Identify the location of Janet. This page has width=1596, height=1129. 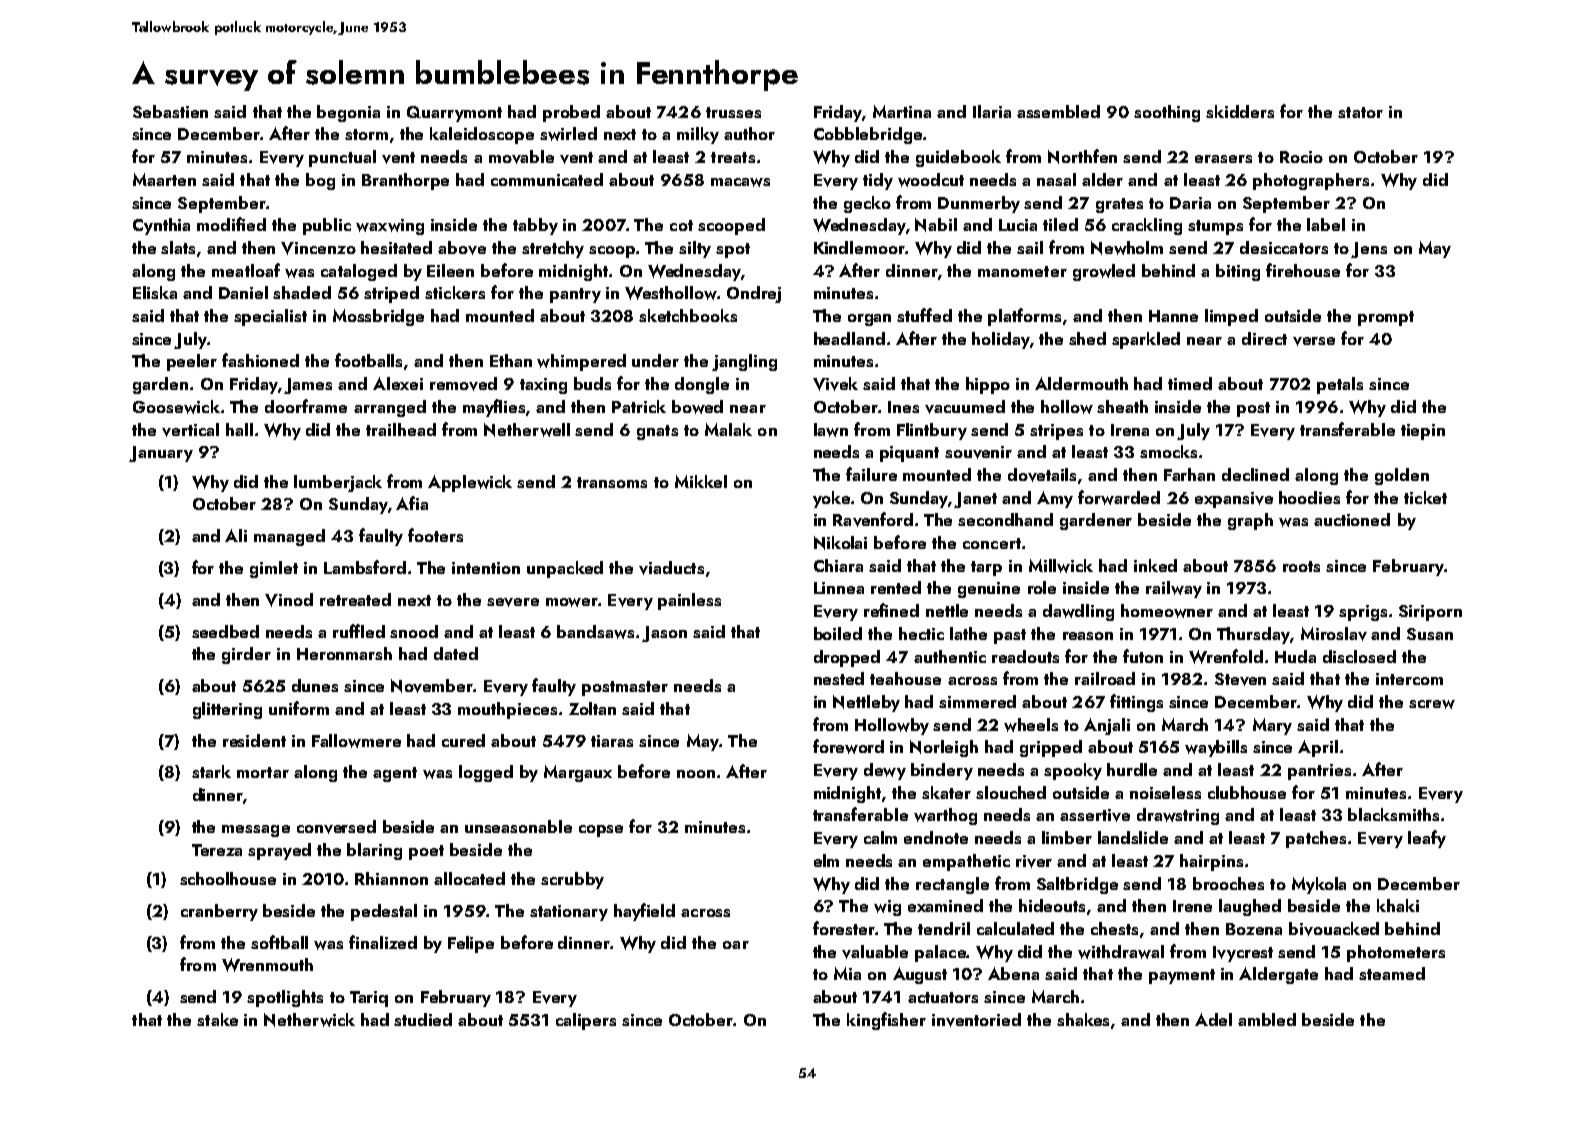
(975, 500).
